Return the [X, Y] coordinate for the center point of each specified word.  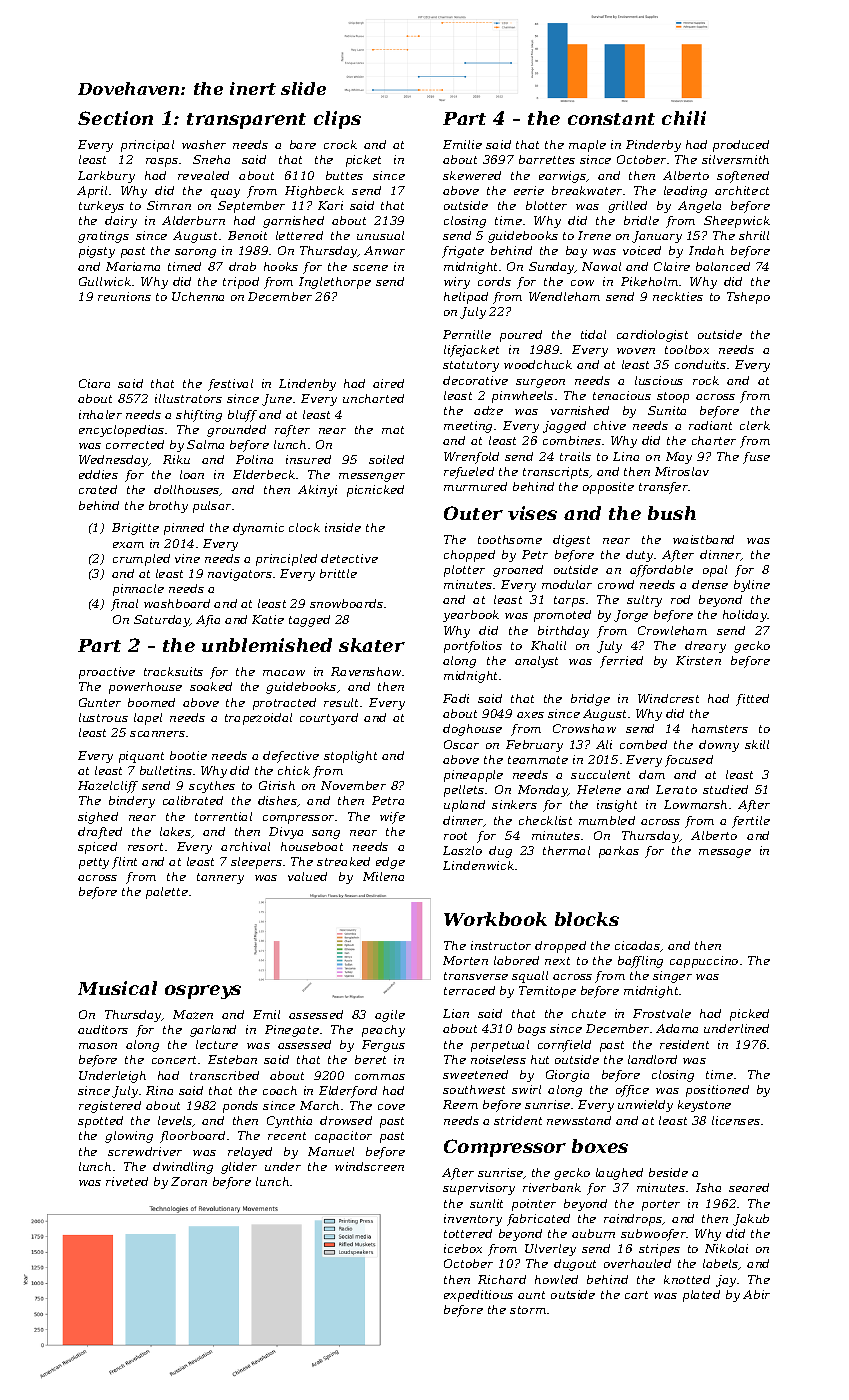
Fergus [383, 1046]
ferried [621, 662]
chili [684, 118]
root [455, 836]
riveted [127, 1181]
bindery [132, 802]
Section [115, 118]
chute [589, 1013]
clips [337, 120]
